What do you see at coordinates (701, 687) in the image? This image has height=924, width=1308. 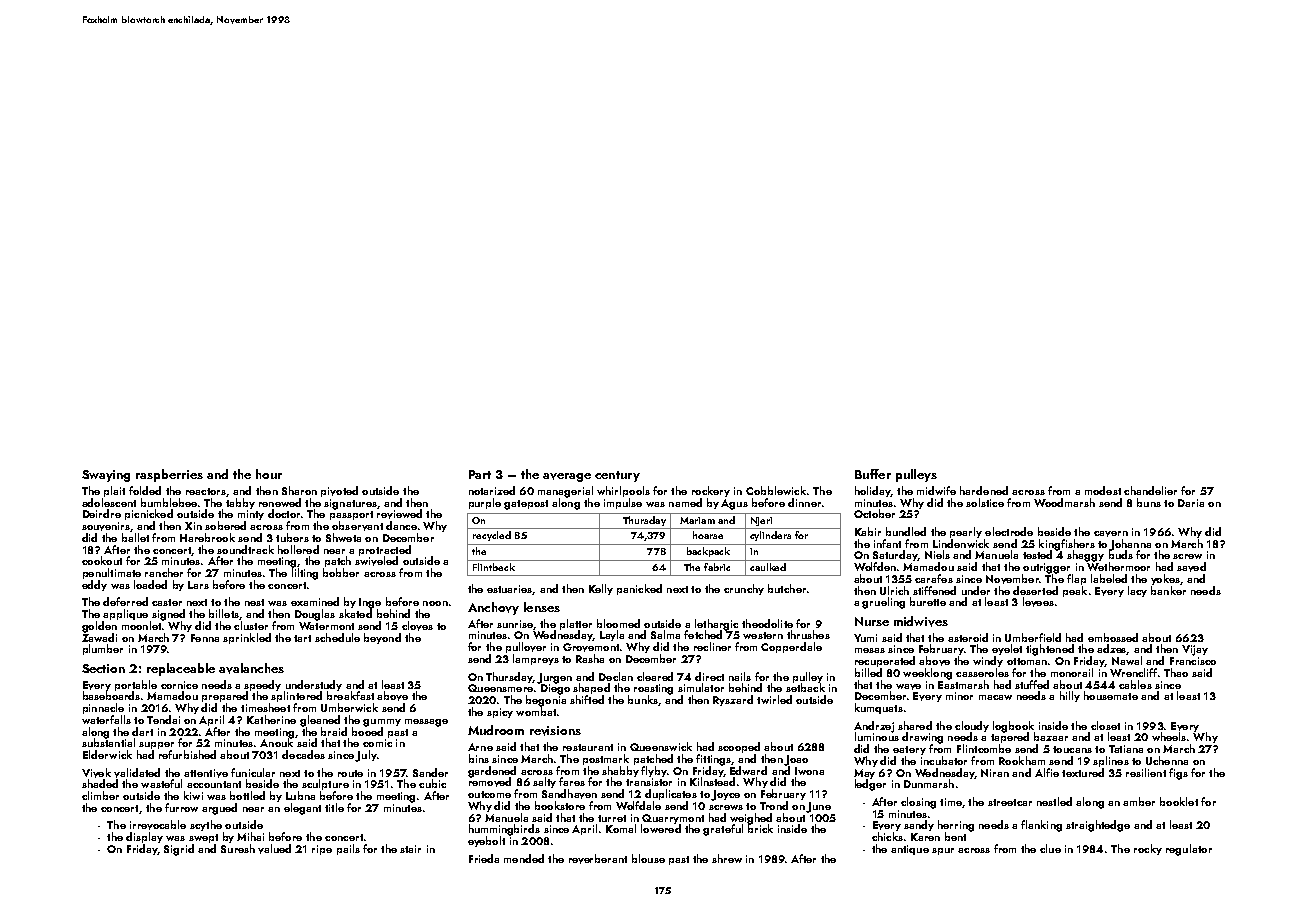 I see `simulator` at bounding box center [701, 687].
